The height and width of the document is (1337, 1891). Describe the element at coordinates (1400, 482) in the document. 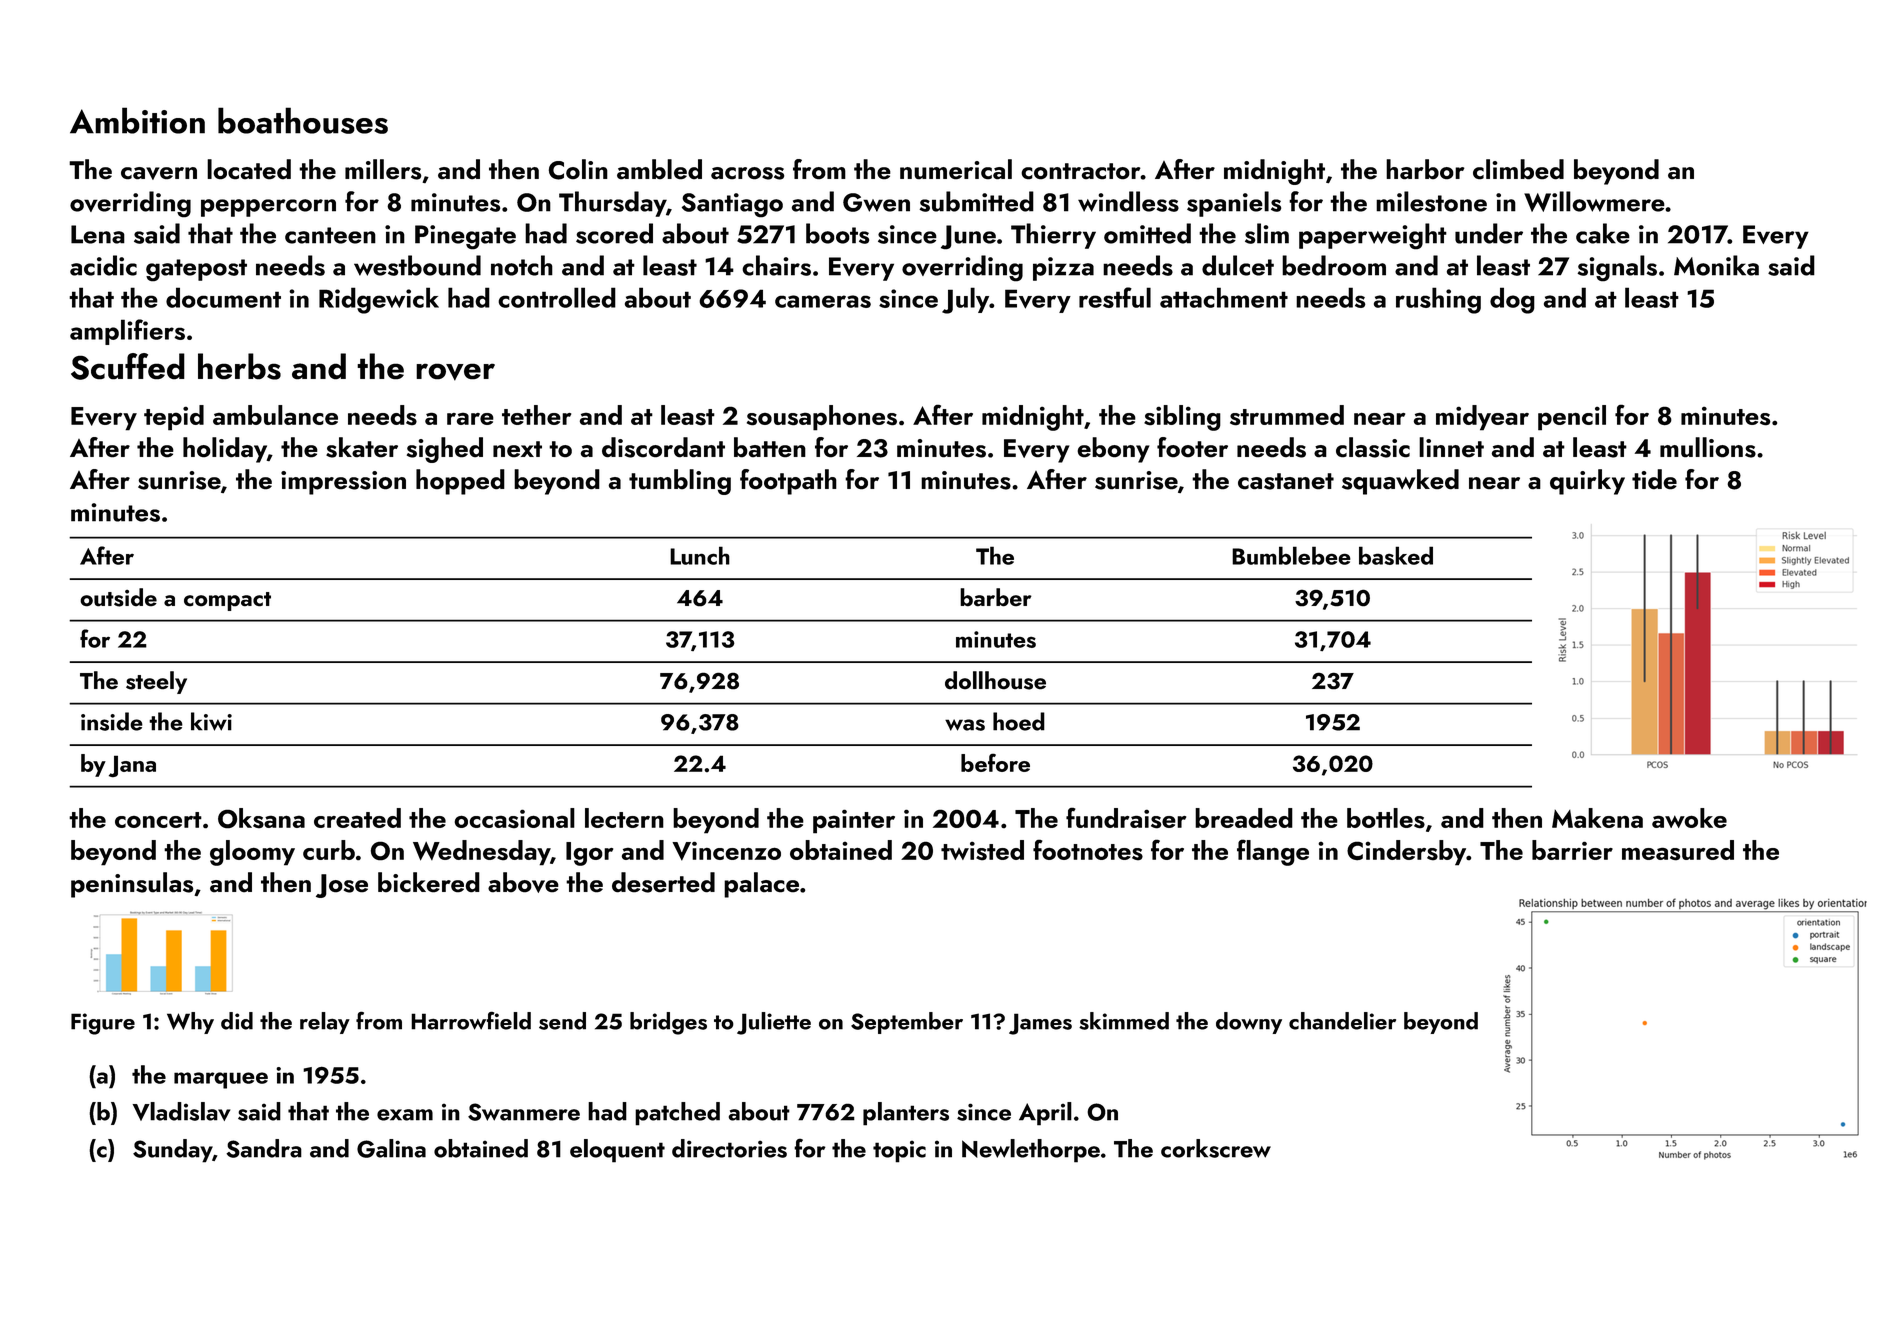

I see `squawked` at that location.
